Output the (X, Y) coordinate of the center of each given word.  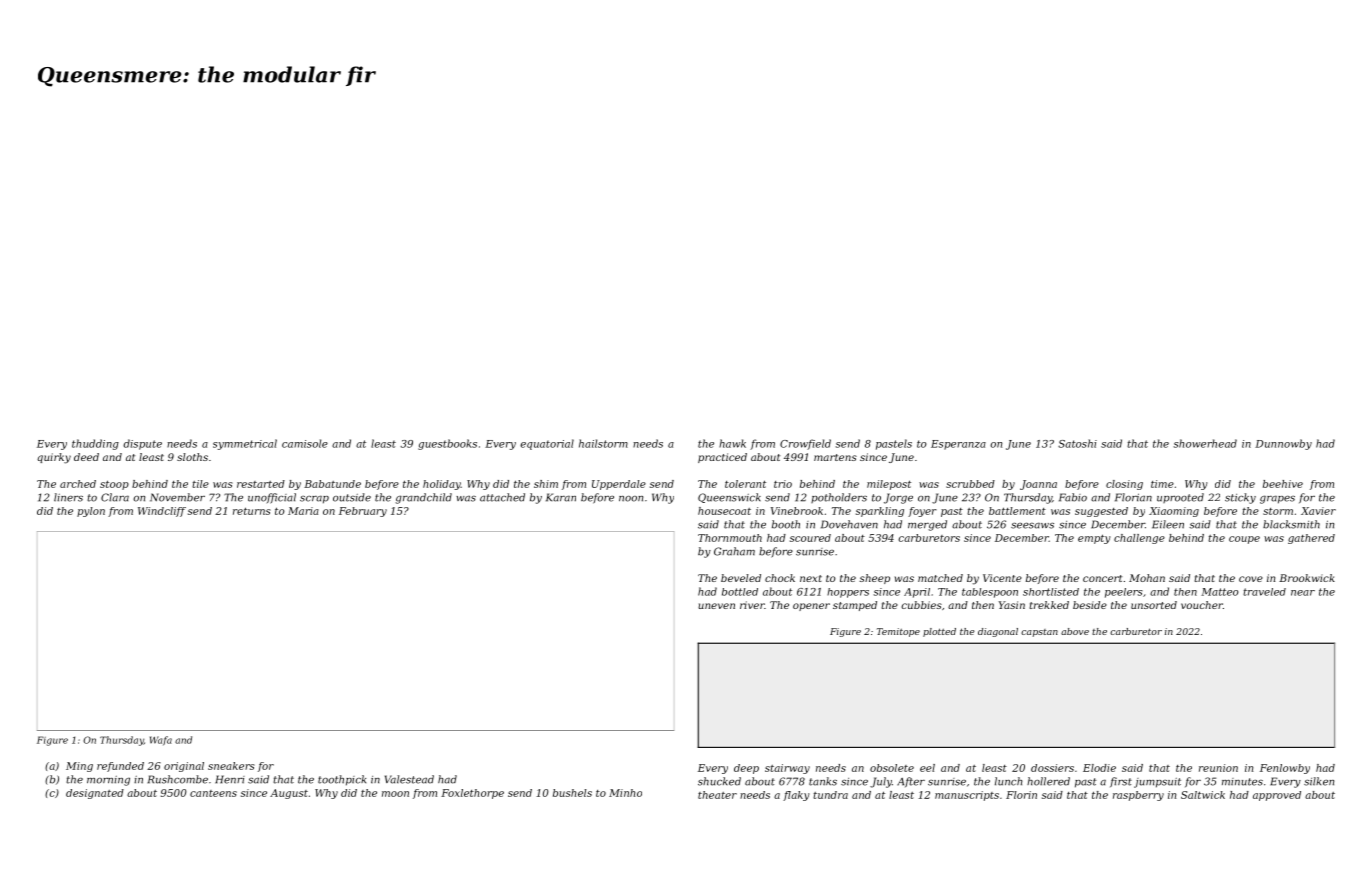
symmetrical (245, 444)
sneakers (231, 766)
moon (395, 794)
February (363, 512)
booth (786, 524)
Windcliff (162, 512)
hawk (732, 443)
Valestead (409, 779)
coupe (1244, 540)
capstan (1039, 633)
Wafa (161, 741)
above (1075, 631)
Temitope (898, 632)
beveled (741, 578)
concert (1102, 578)
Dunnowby (1283, 444)
